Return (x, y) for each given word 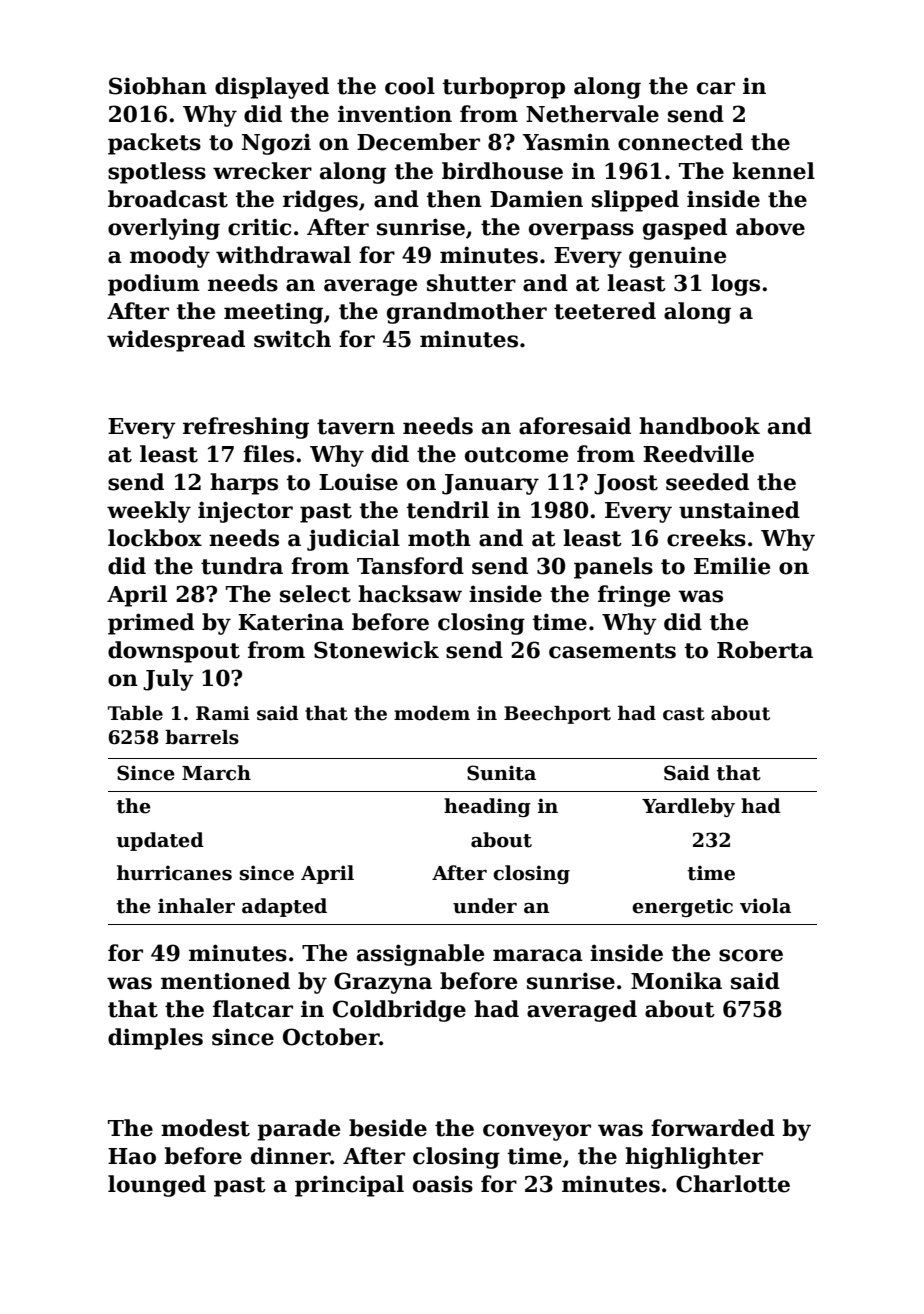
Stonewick (376, 650)
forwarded (713, 1128)
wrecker (262, 171)
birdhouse (502, 171)
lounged (157, 1186)
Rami (223, 713)
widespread (176, 341)
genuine (677, 257)
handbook (699, 426)
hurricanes (174, 873)
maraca (538, 955)
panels (613, 568)
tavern (356, 427)
